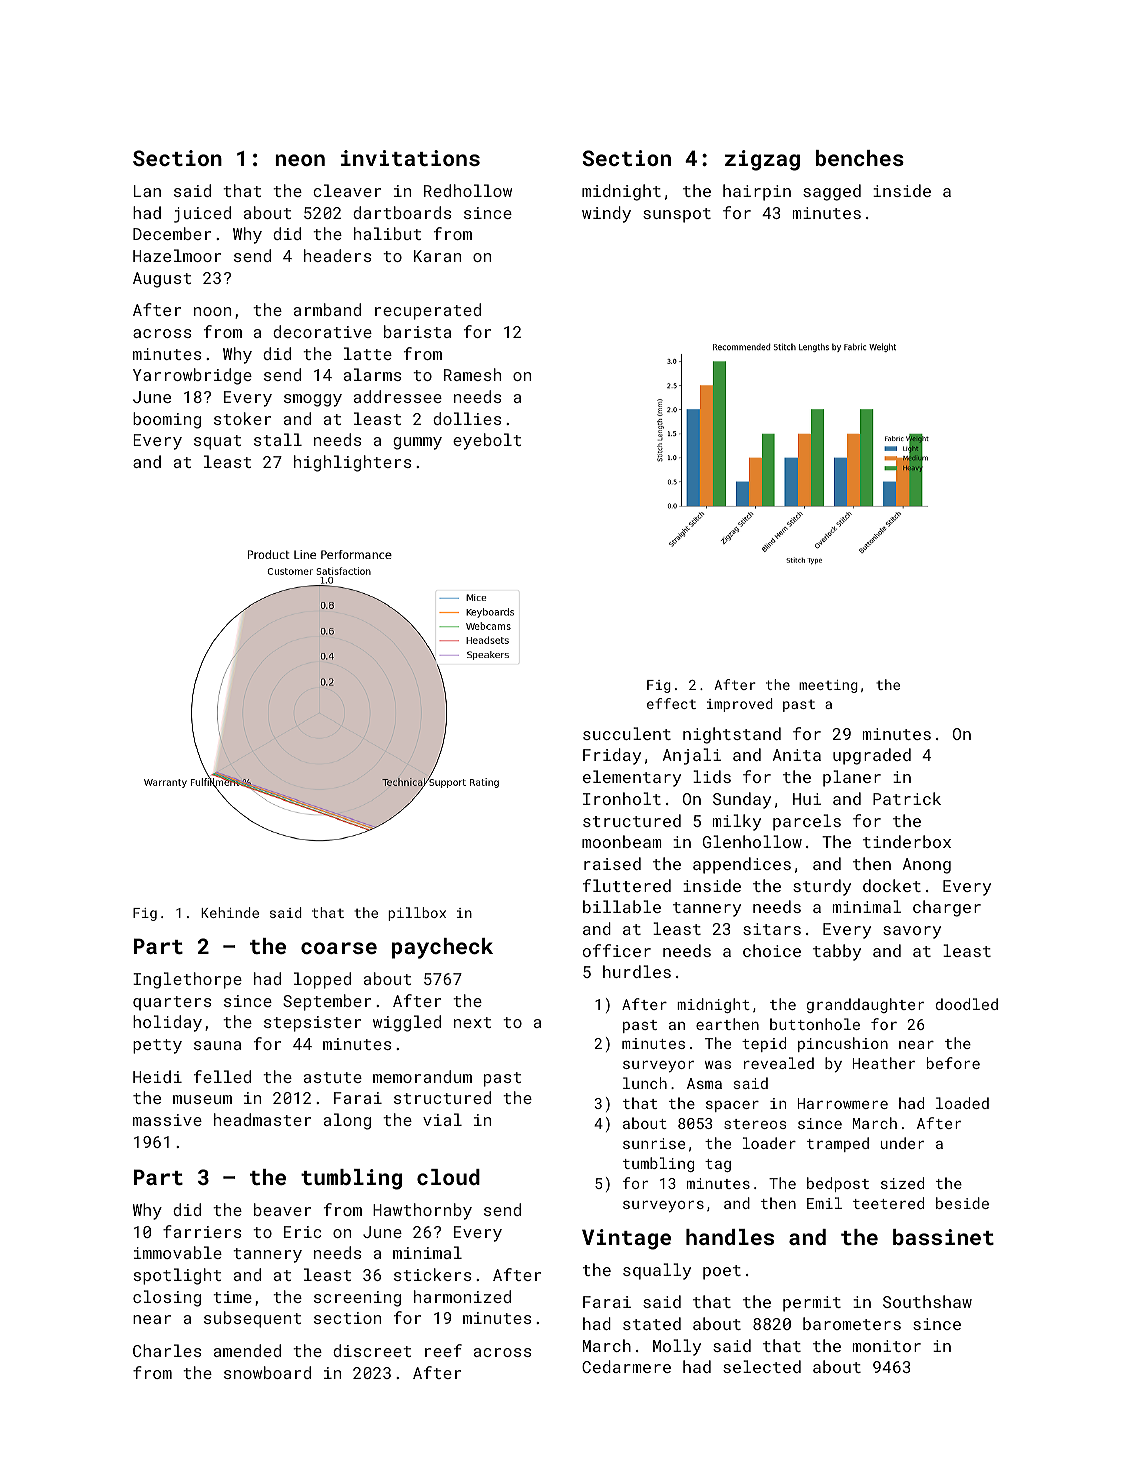  I want to click on snowboard, so click(267, 1372).
